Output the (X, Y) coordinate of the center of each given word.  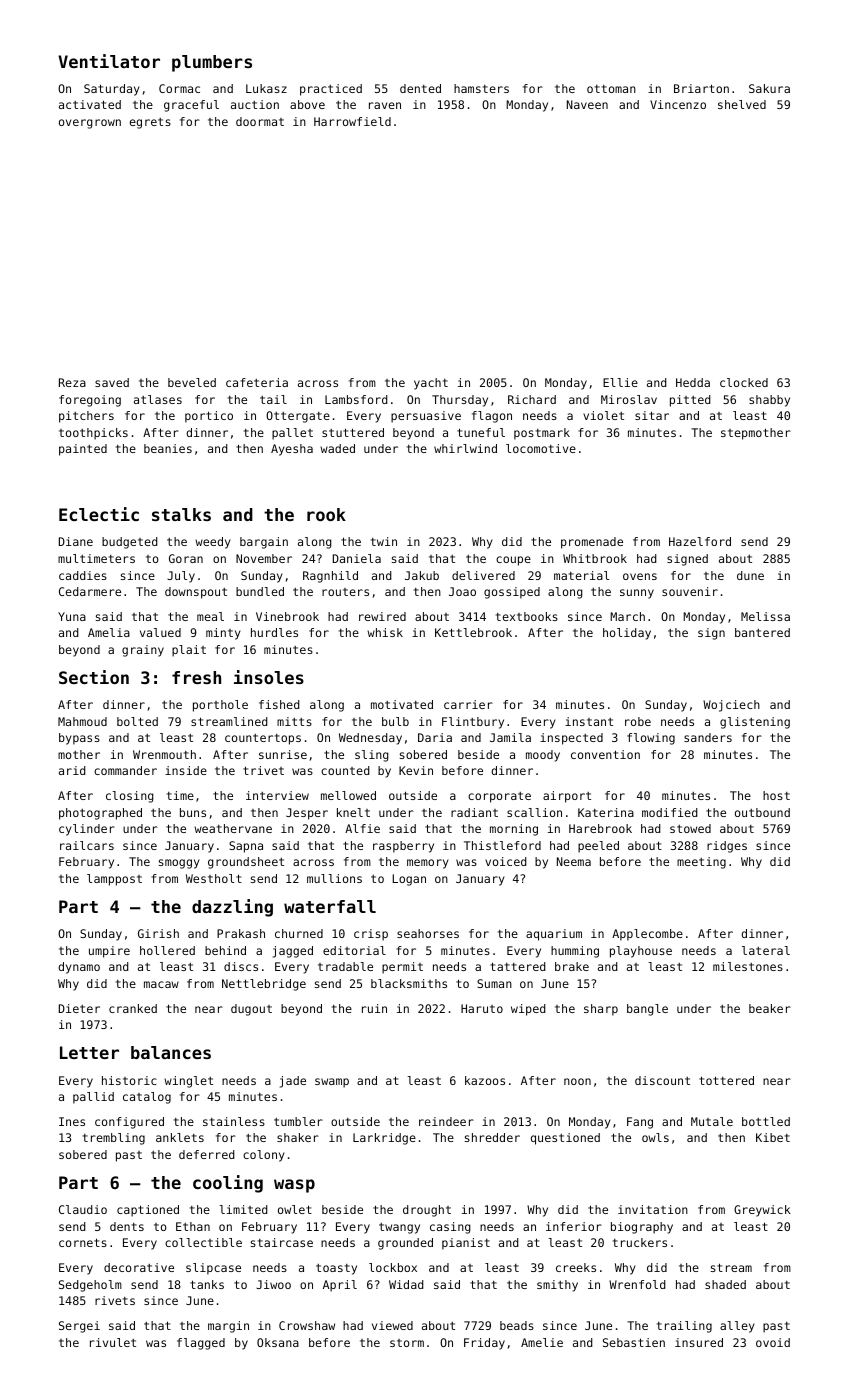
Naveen (587, 104)
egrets (150, 123)
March (627, 616)
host (776, 795)
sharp (601, 1010)
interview (277, 795)
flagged (201, 1344)
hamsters (481, 88)
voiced (506, 861)
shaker (298, 1137)
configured (129, 1123)
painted (83, 450)
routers (345, 592)
